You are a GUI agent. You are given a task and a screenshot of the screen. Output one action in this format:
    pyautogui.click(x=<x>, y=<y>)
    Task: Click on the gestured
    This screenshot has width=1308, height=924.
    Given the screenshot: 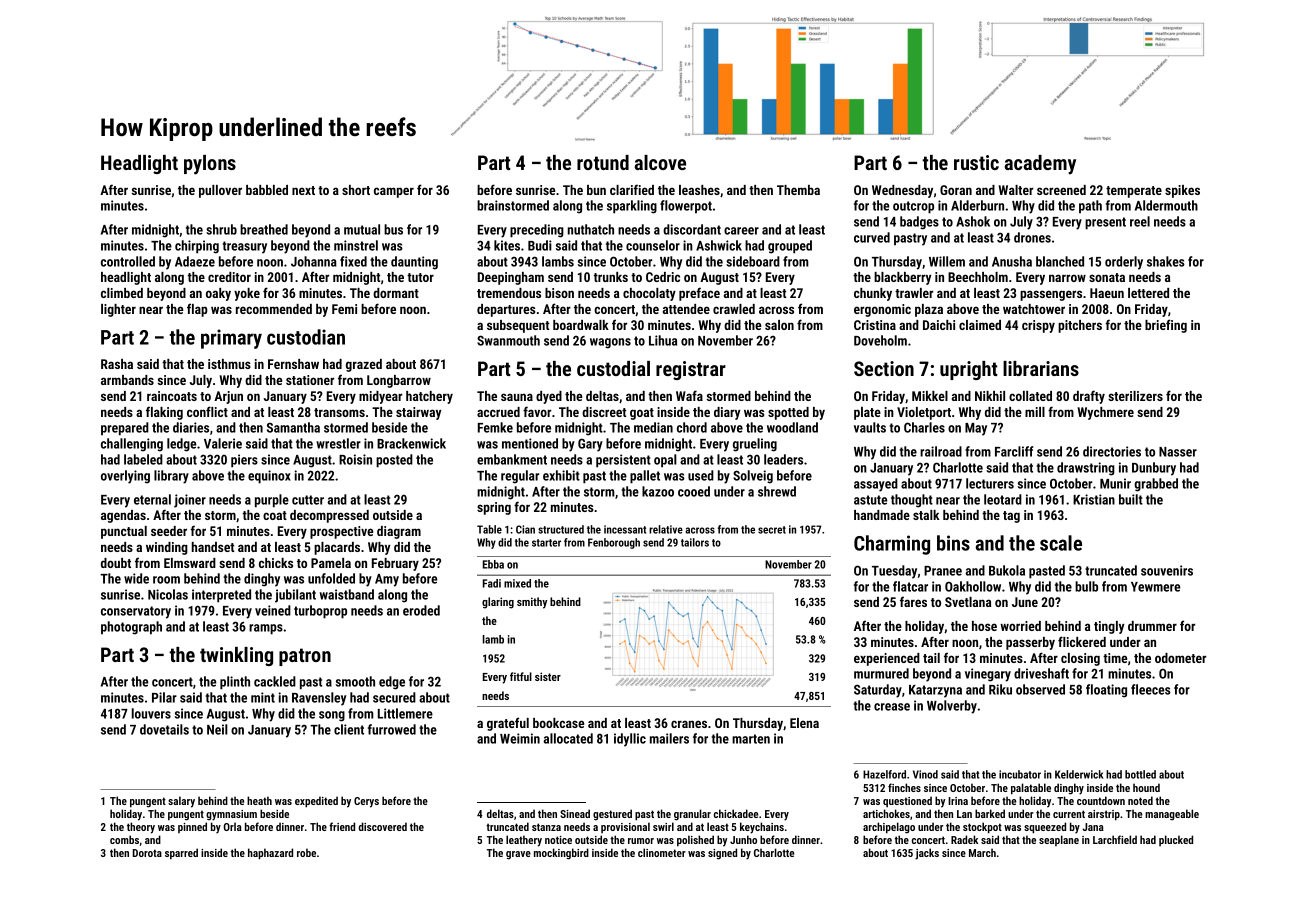 What is the action you would take?
    pyautogui.click(x=612, y=815)
